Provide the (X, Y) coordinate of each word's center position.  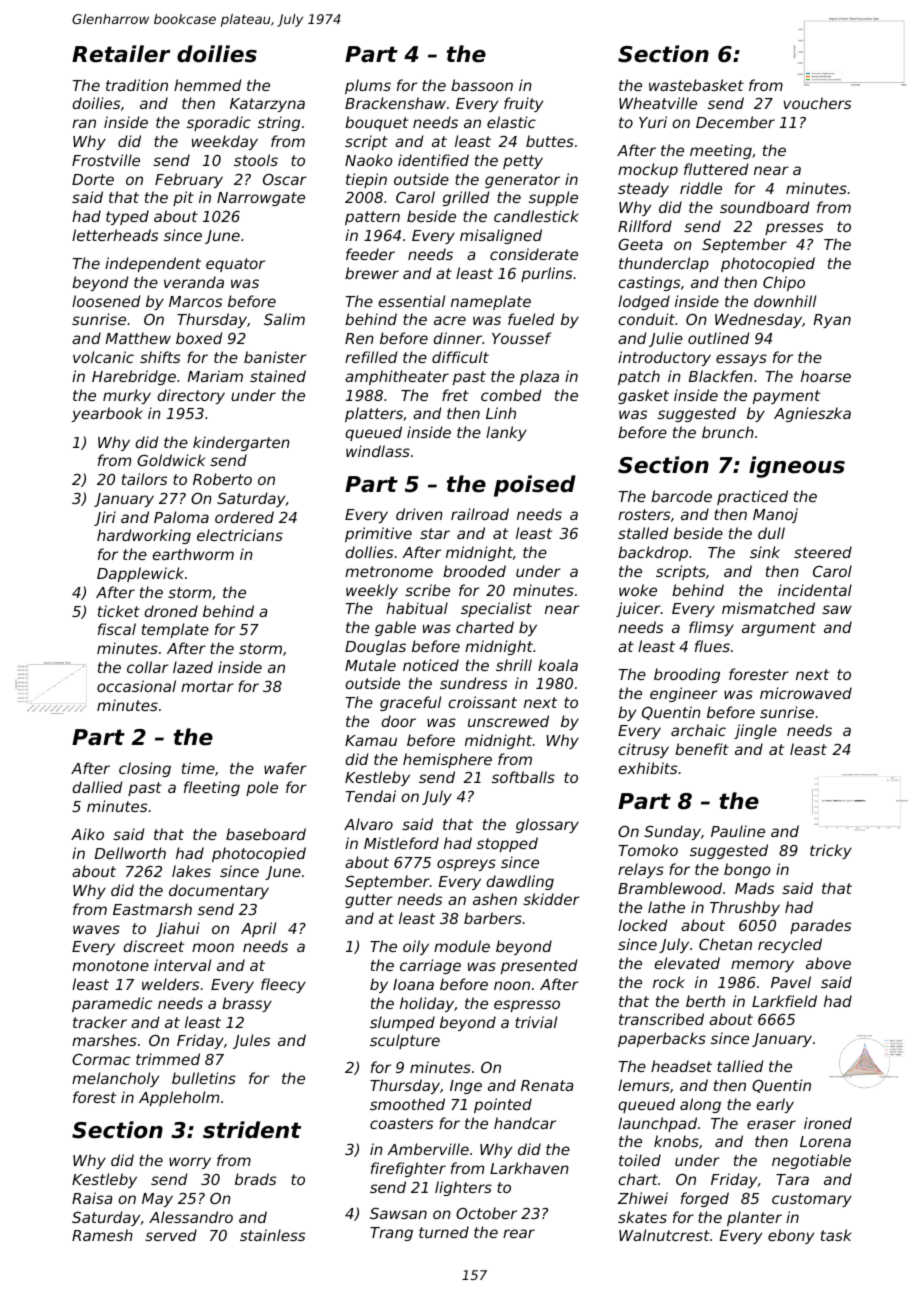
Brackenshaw (395, 103)
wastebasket (696, 85)
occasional (136, 686)
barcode (681, 496)
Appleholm (179, 1098)
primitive (378, 534)
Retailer (121, 54)
